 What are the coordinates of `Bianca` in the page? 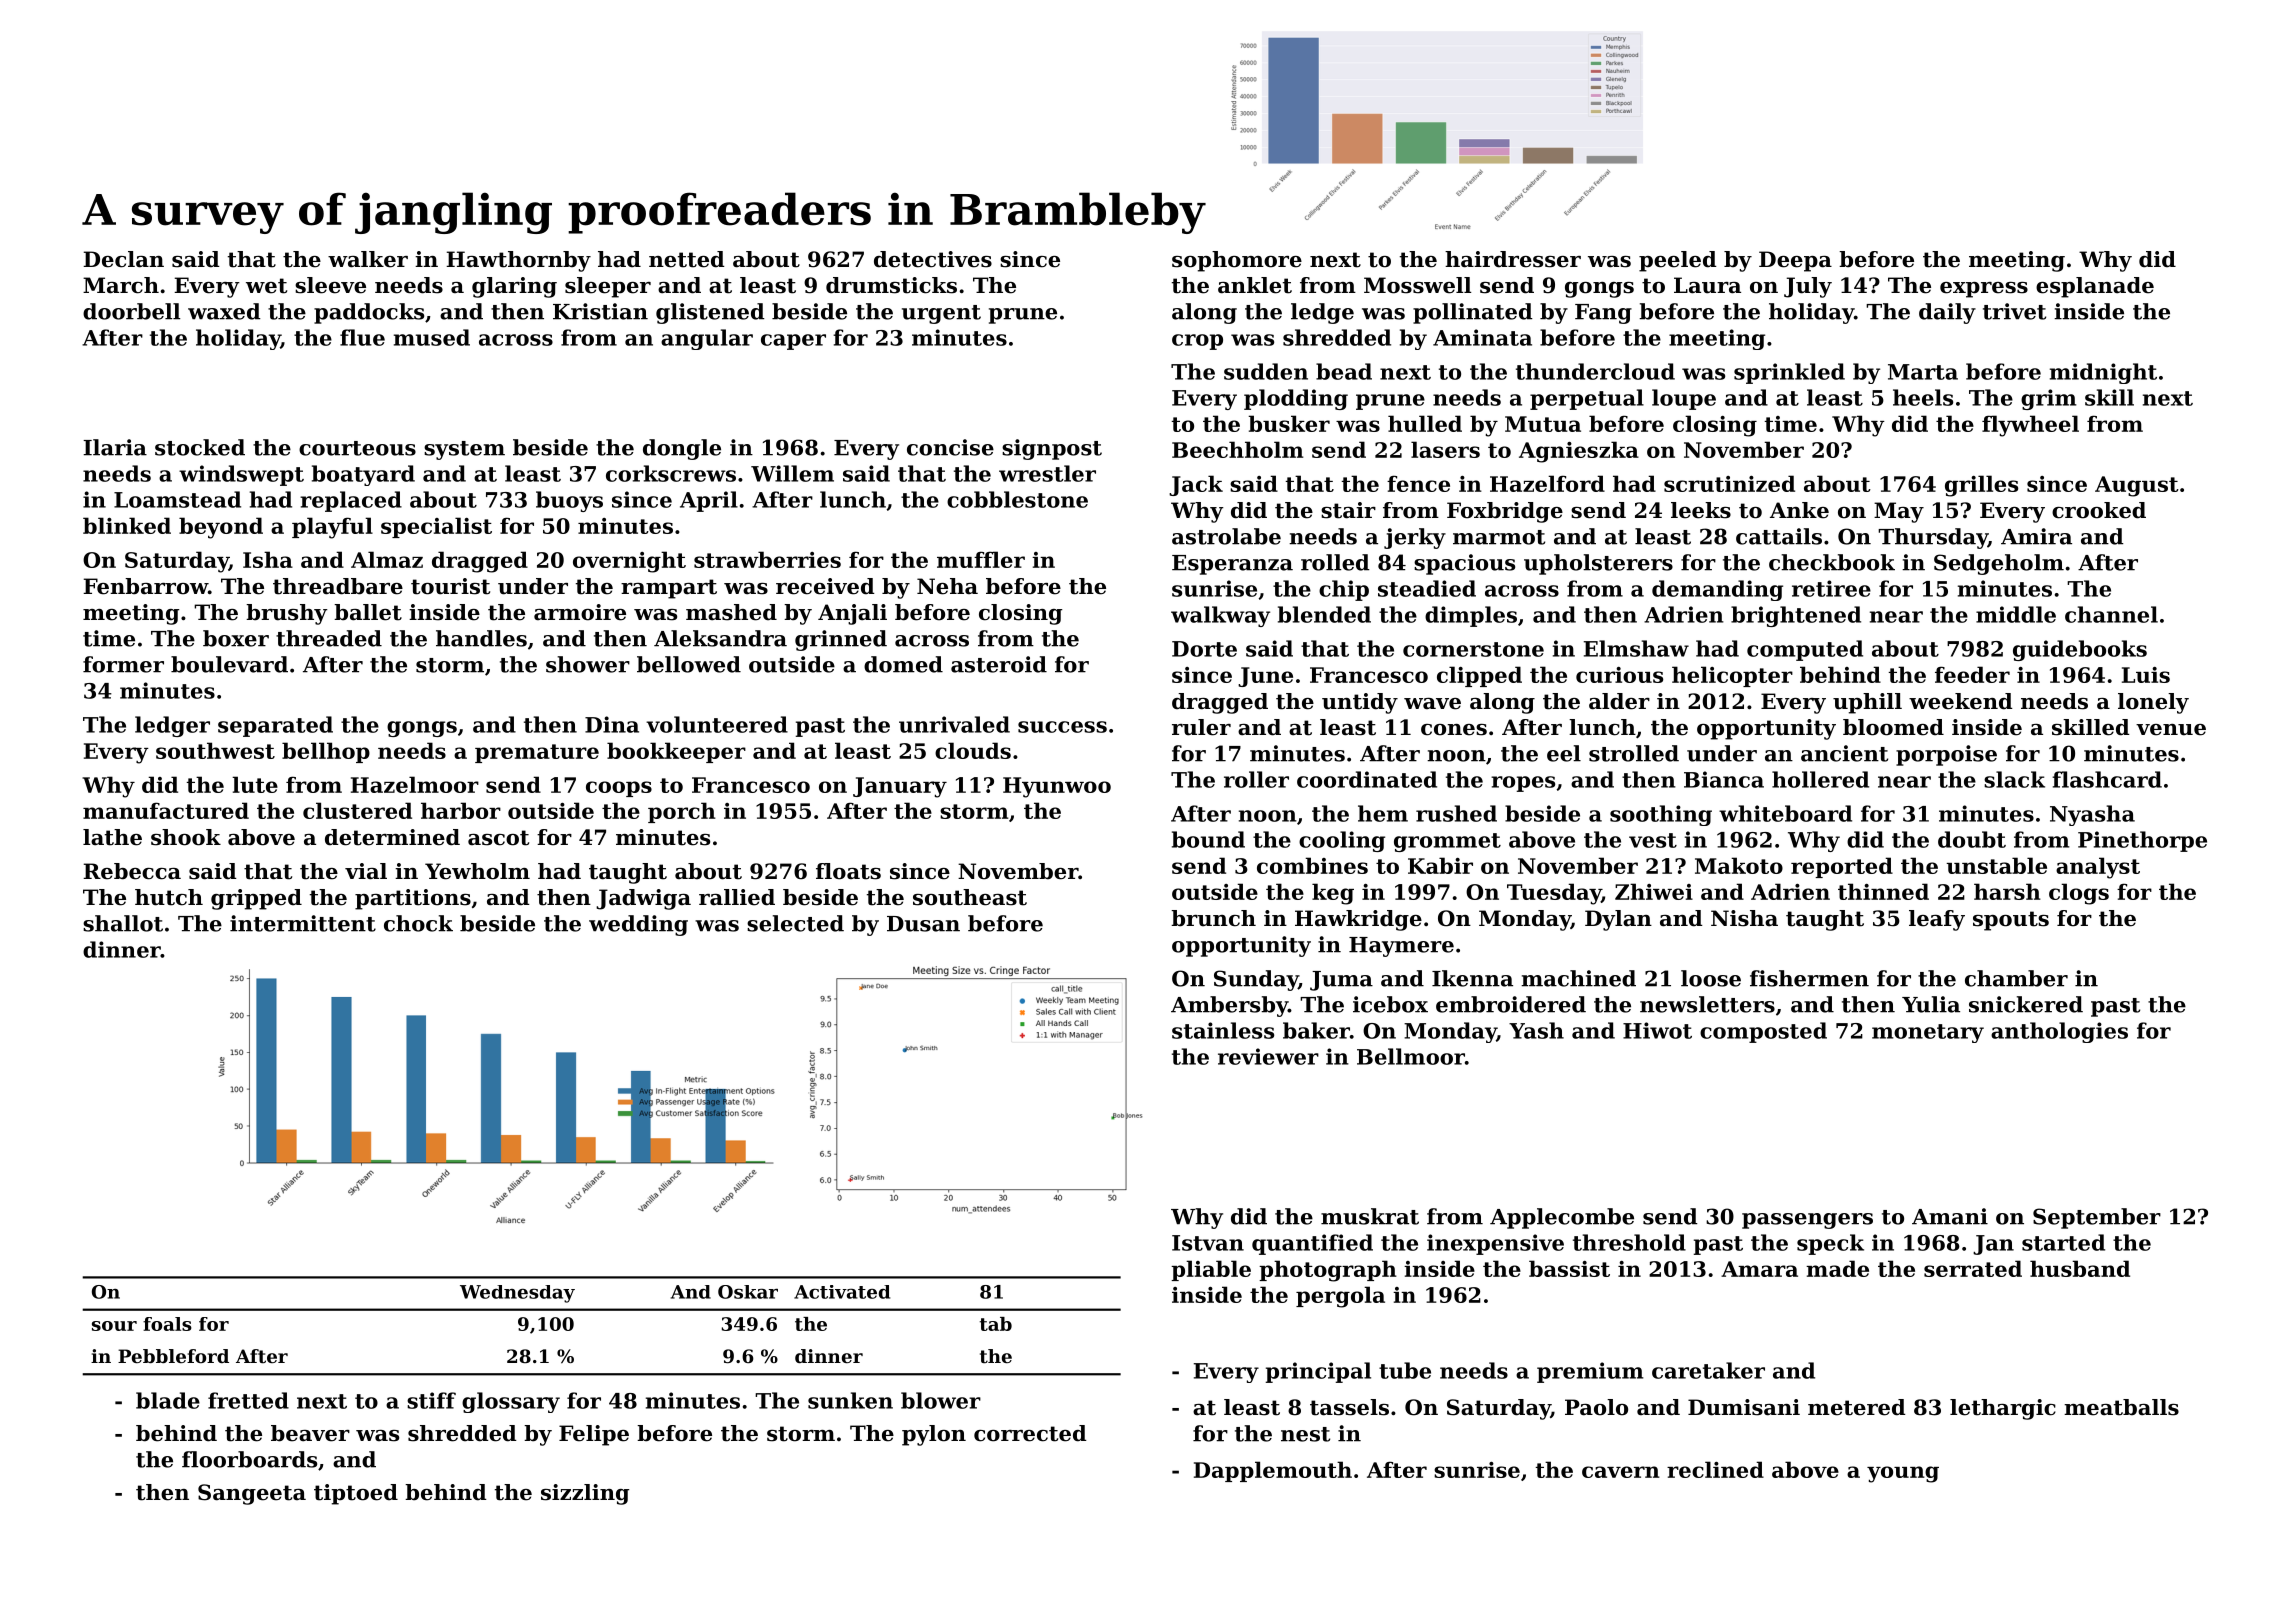 It's located at (1724, 779).
